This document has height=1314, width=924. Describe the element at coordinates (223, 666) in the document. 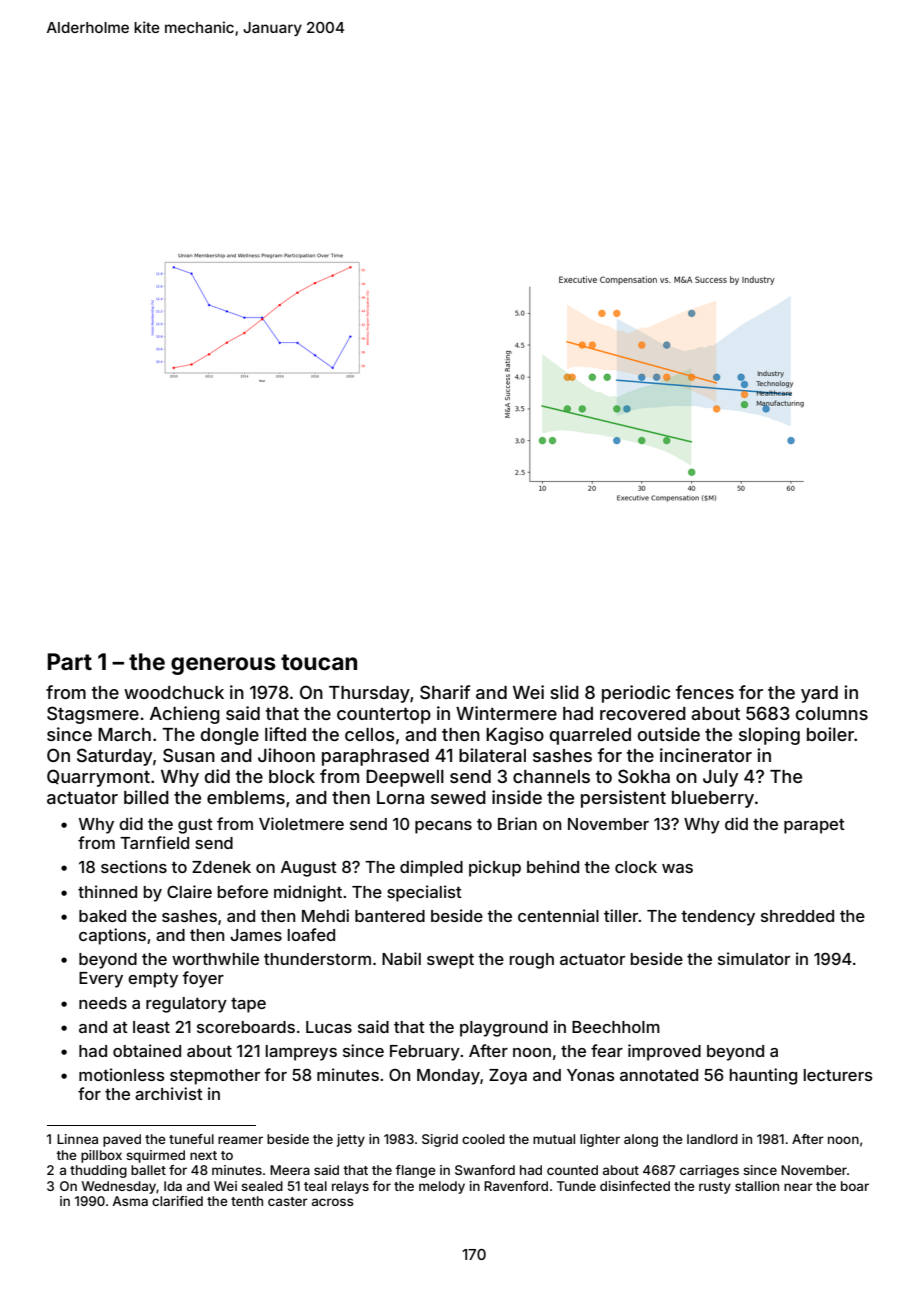

I see `generous` at that location.
